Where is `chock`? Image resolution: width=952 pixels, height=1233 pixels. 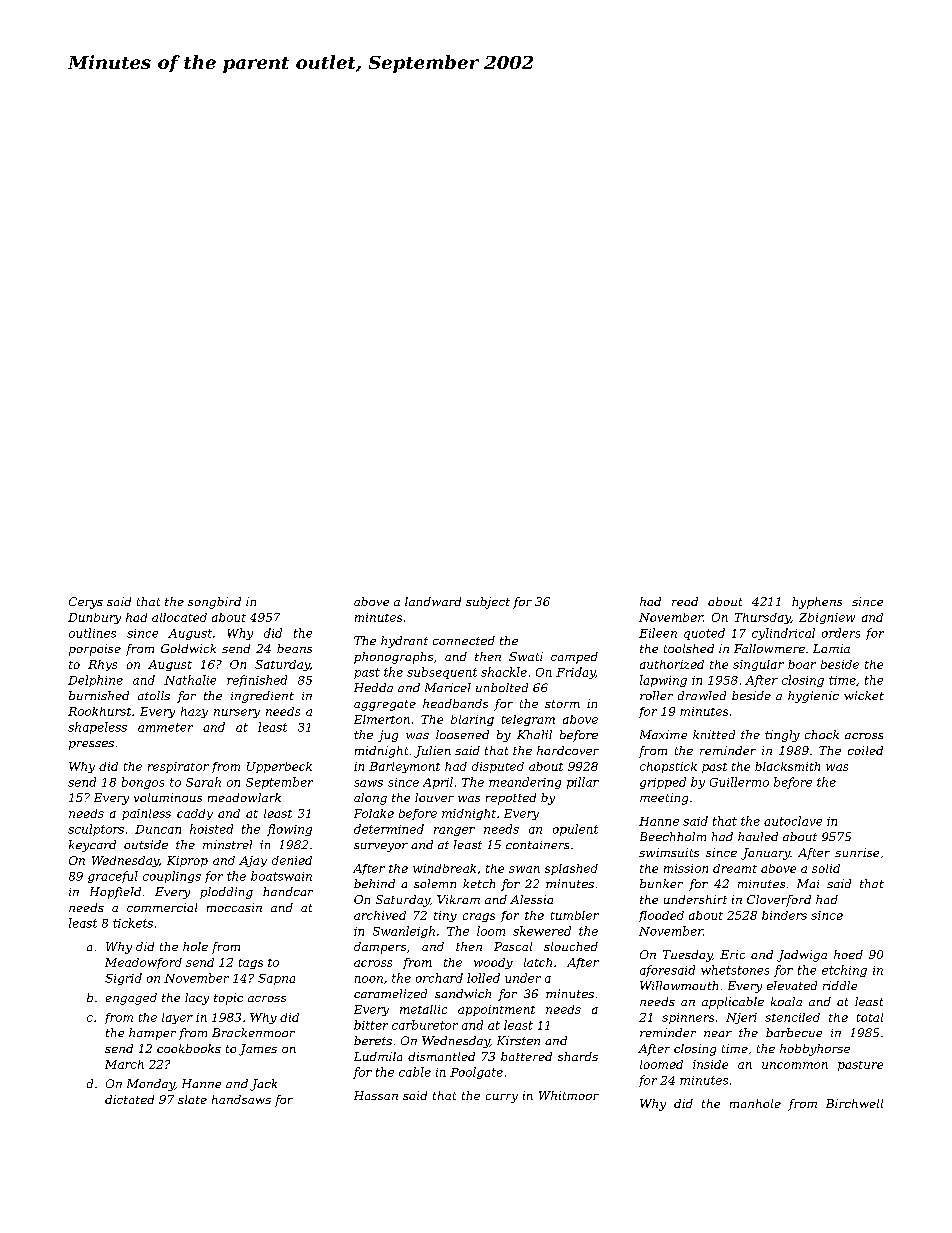
chock is located at coordinates (822, 734).
